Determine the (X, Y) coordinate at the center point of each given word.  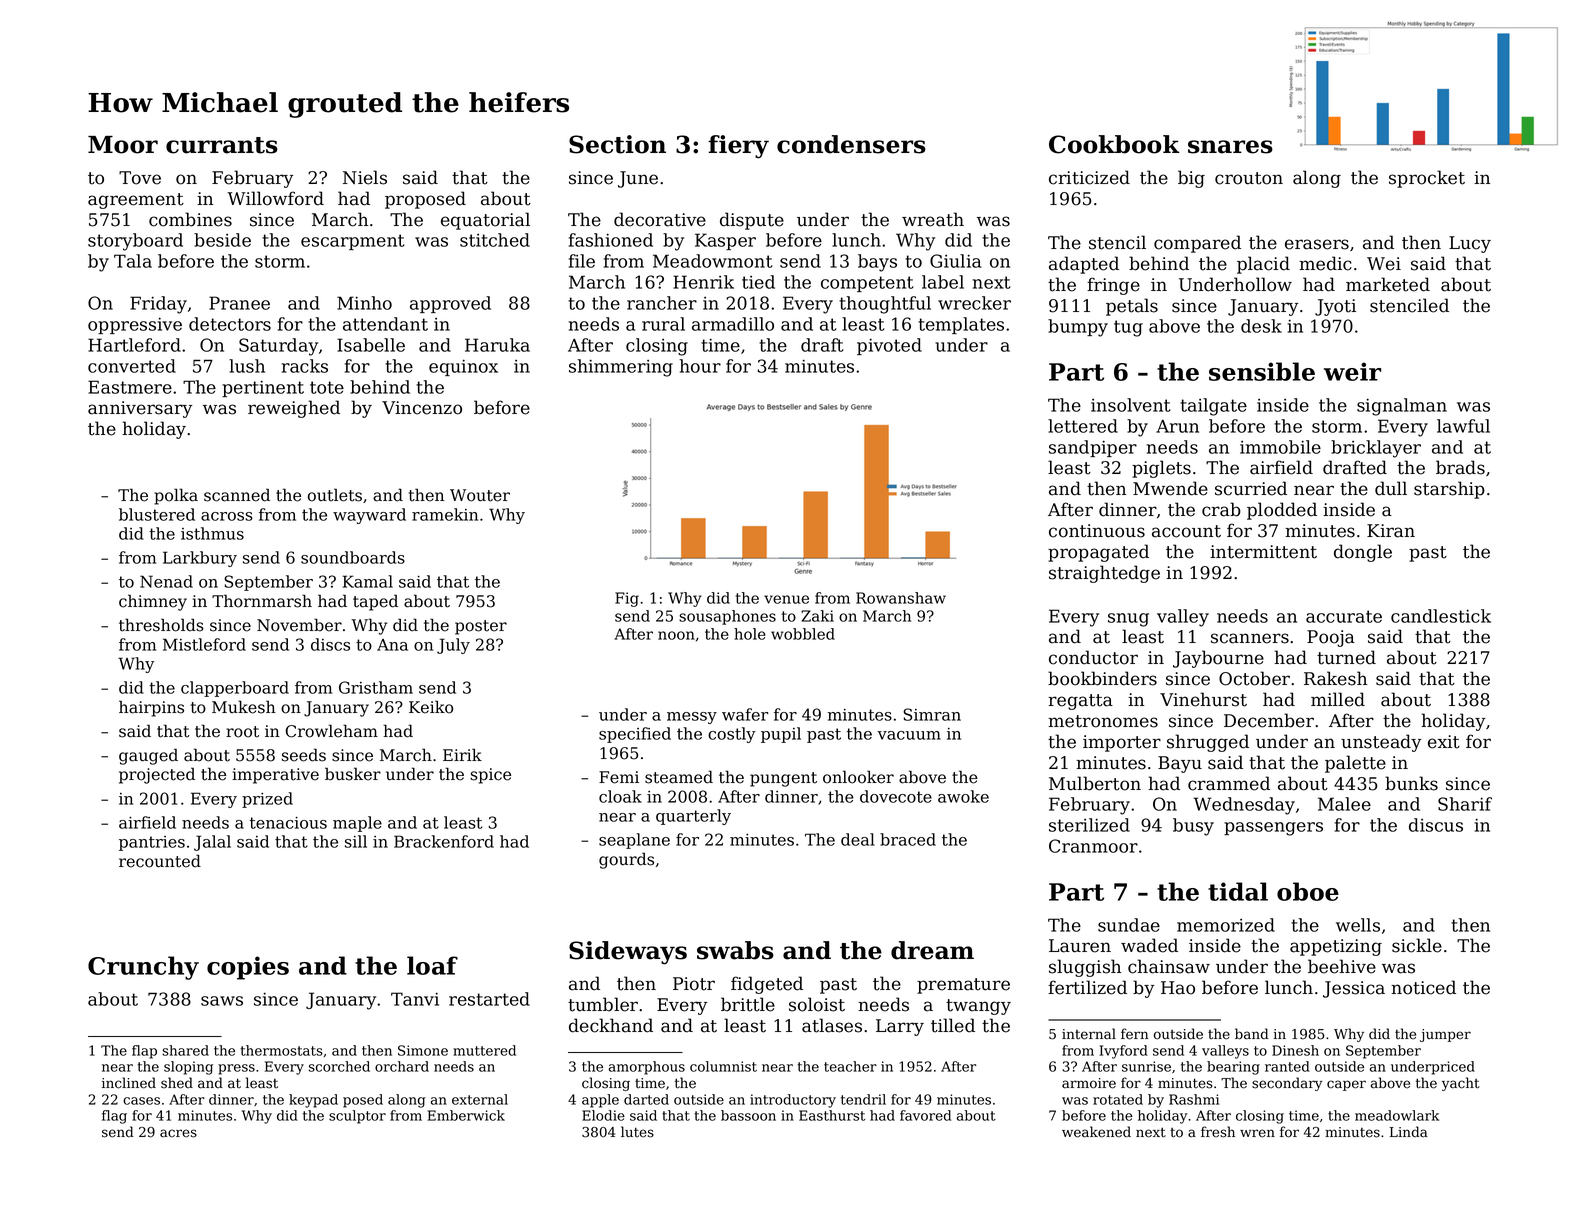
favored (925, 1115)
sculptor (357, 1117)
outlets (335, 495)
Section (617, 144)
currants (222, 145)
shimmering (621, 368)
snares (1230, 147)
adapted (1084, 265)
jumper (1445, 1035)
